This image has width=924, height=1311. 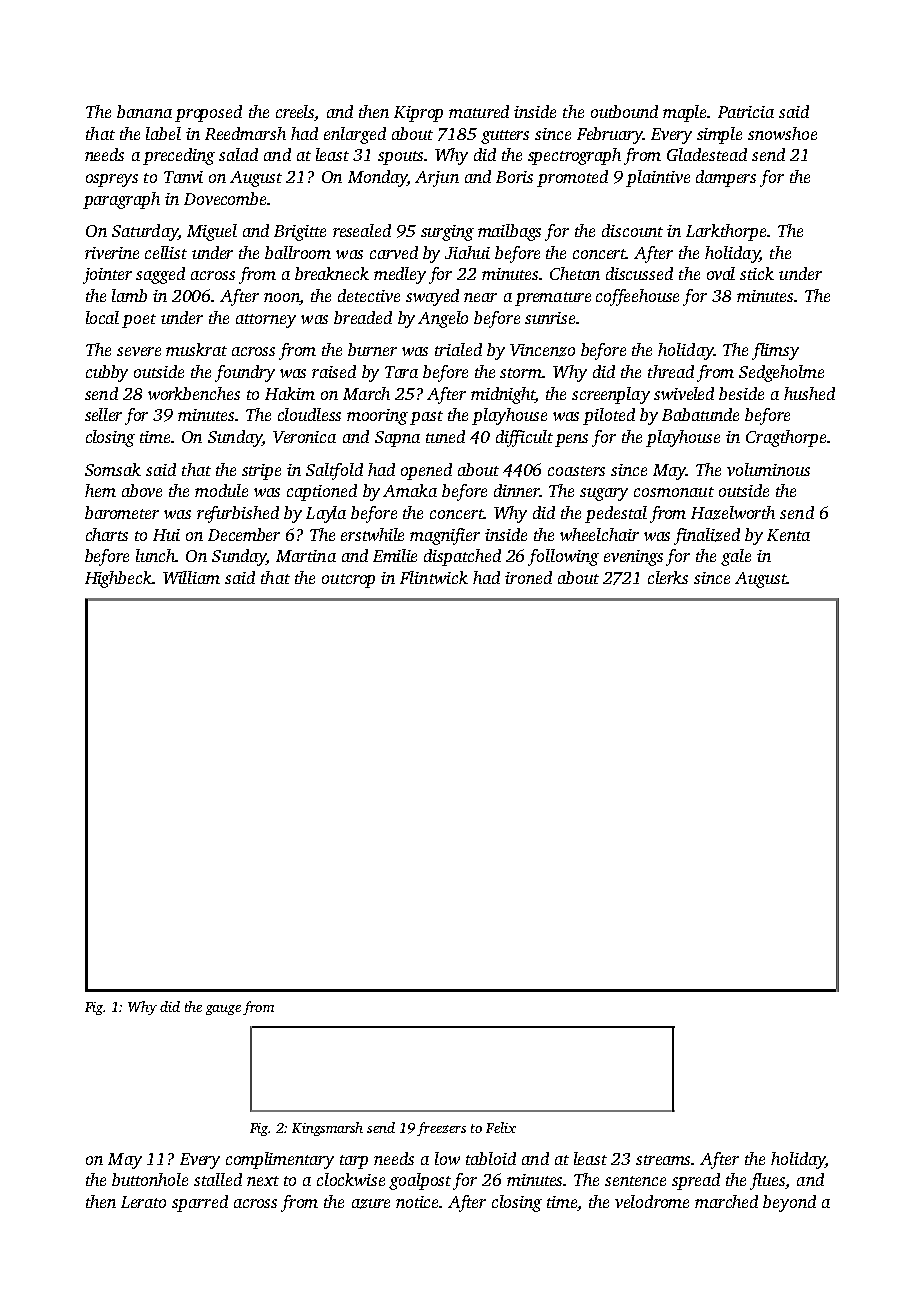 I want to click on clerks, so click(x=668, y=577).
